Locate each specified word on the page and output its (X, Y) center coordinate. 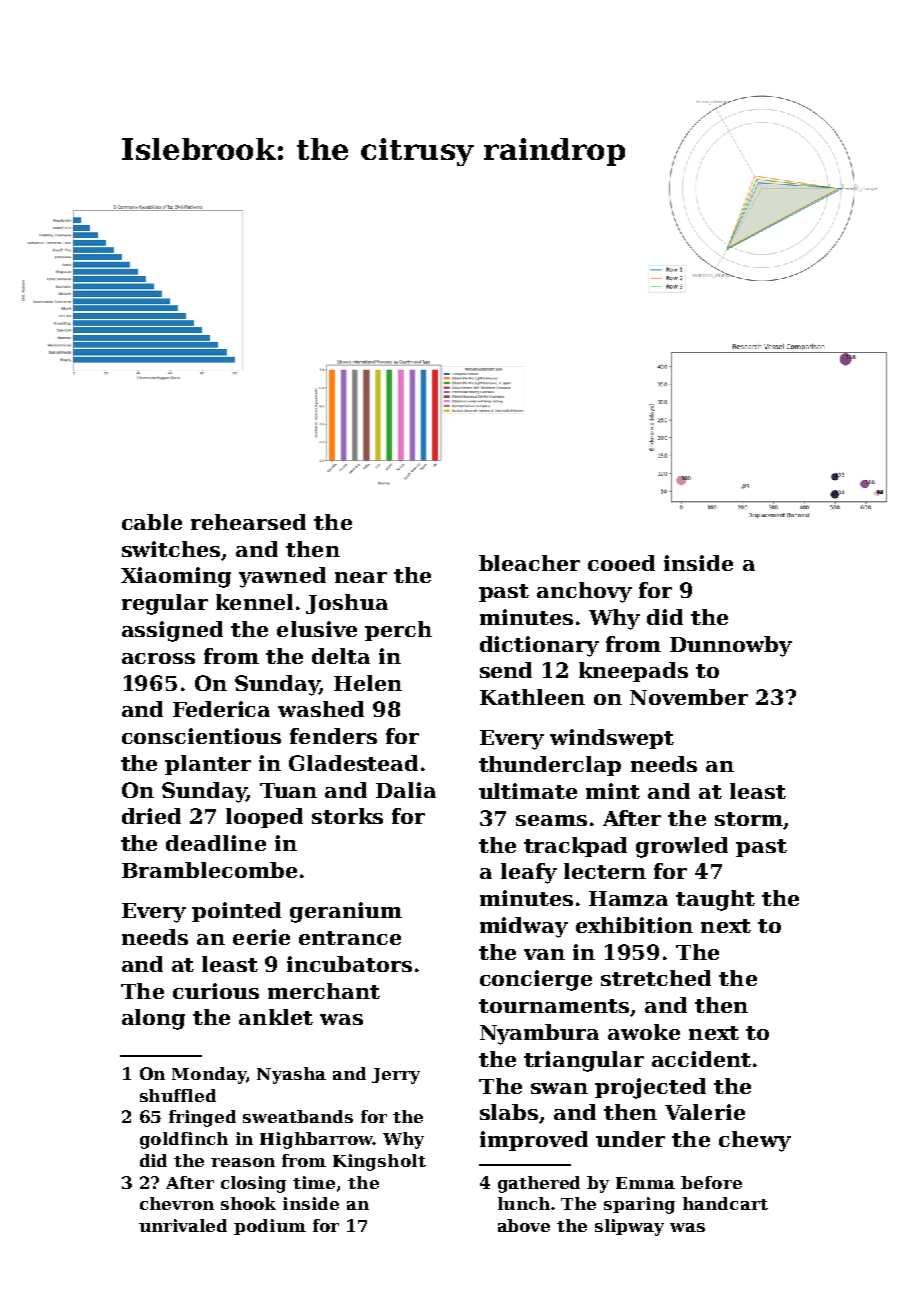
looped (264, 818)
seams (551, 820)
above (524, 1225)
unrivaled (183, 1225)
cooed (621, 563)
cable (152, 522)
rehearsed (248, 522)
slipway (629, 1227)
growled (682, 847)
